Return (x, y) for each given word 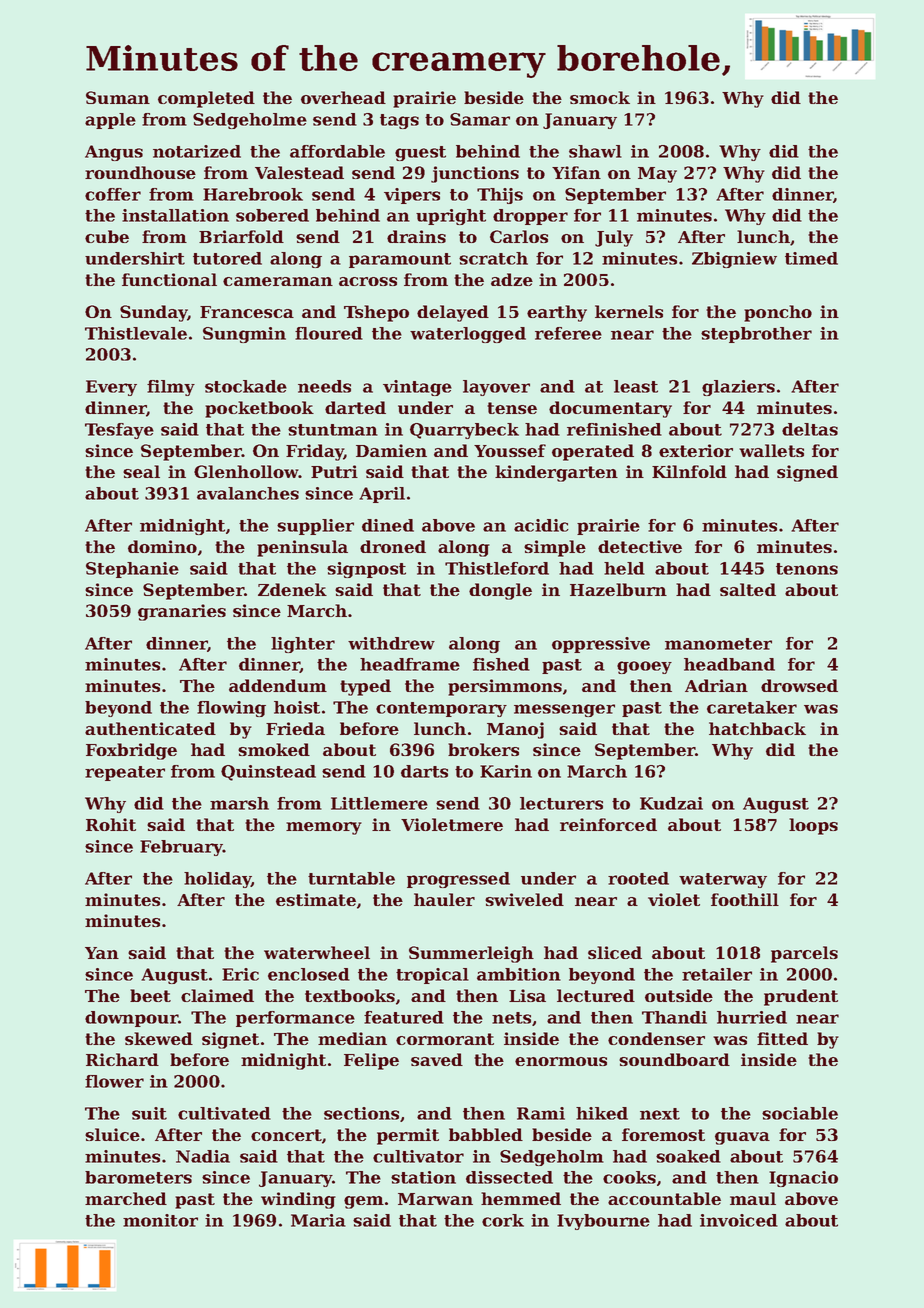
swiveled (524, 899)
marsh (239, 803)
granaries (182, 612)
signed (807, 473)
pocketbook (259, 409)
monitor (160, 1220)
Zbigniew (734, 260)
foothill (745, 899)
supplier (315, 527)
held (624, 568)
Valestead (299, 172)
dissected (509, 1177)
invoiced (739, 1220)
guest (420, 153)
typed (365, 687)
